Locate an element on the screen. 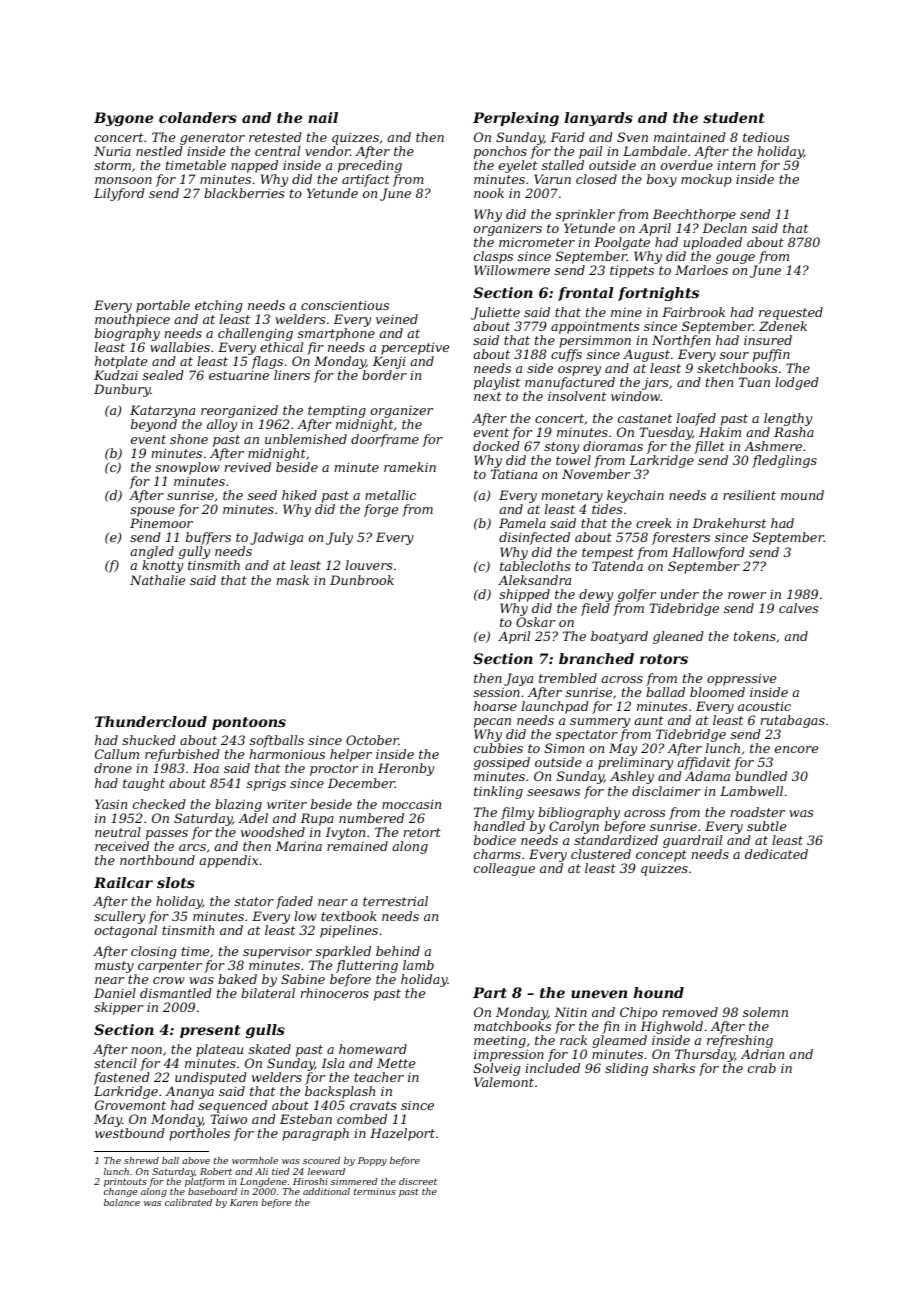 The height and width of the screenshot is (1308, 924). lengthy is located at coordinates (788, 419).
